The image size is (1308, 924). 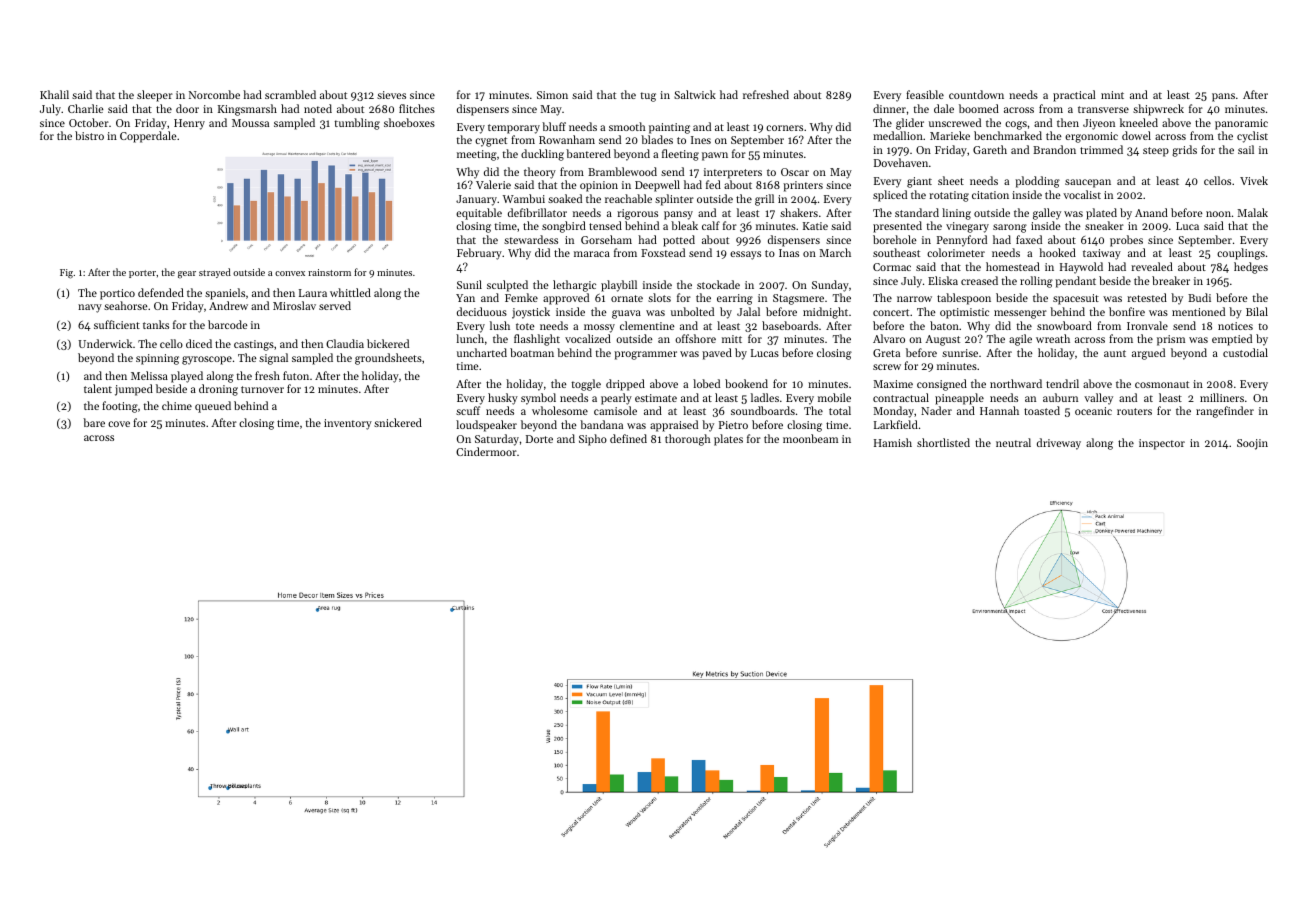 I want to click on Charlie, so click(x=86, y=108).
